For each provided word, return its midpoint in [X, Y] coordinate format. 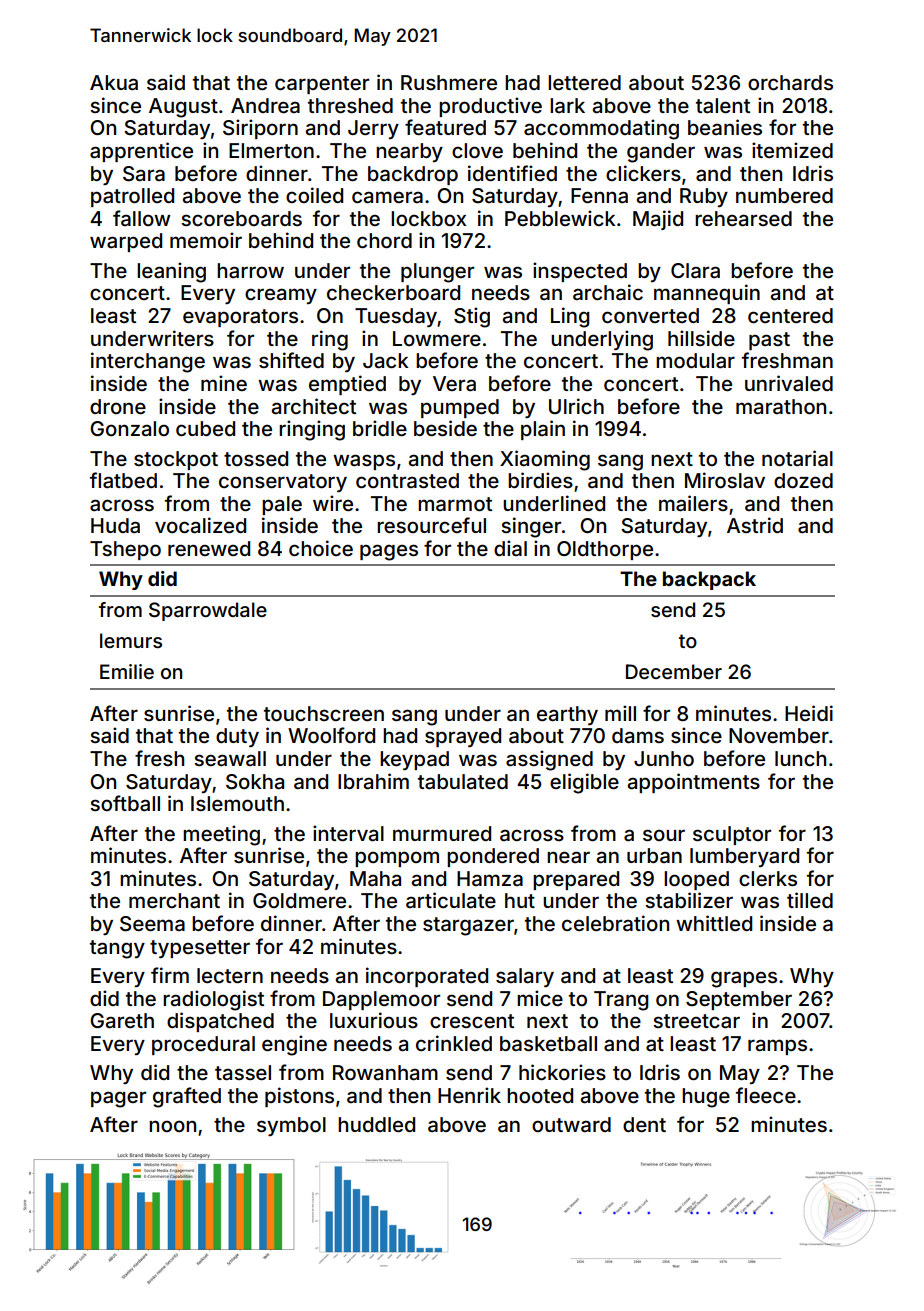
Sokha [255, 782]
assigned [549, 760]
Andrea [265, 105]
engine [294, 1045]
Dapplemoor [381, 1000]
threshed [350, 105]
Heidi [809, 713]
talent [723, 105]
